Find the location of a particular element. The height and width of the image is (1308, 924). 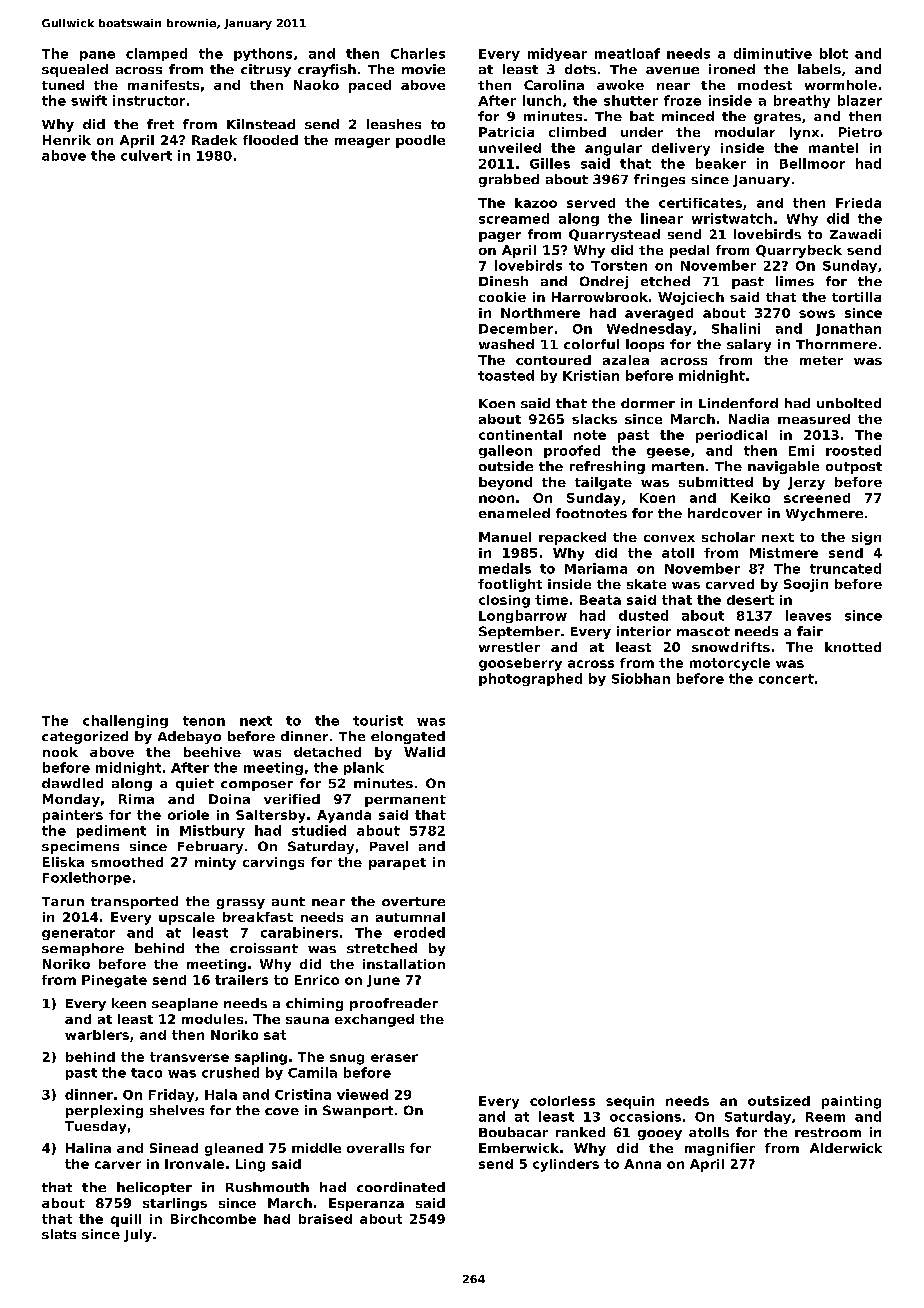

oriole is located at coordinates (188, 815).
